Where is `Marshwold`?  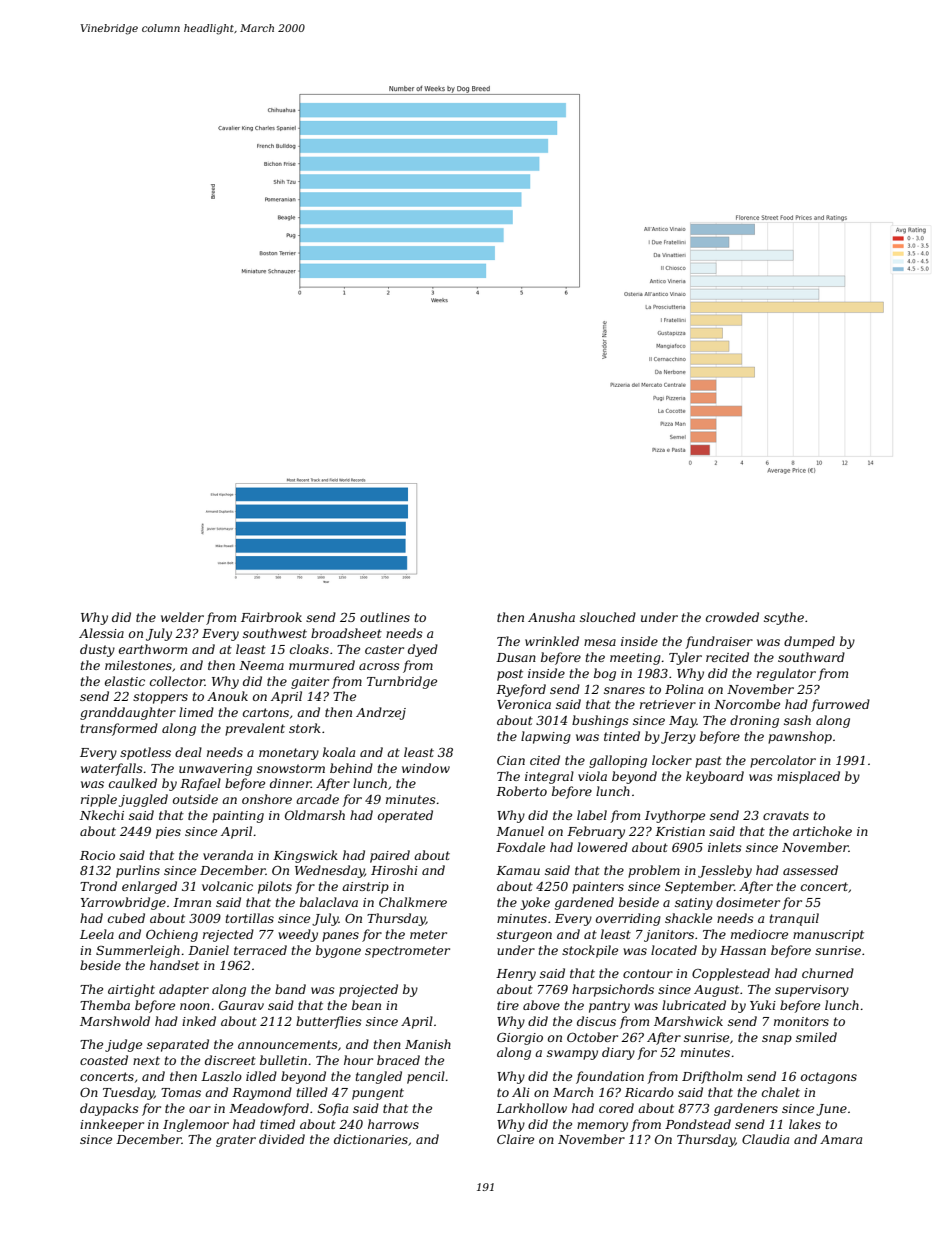
Marshwold is located at coordinates (115, 1021).
